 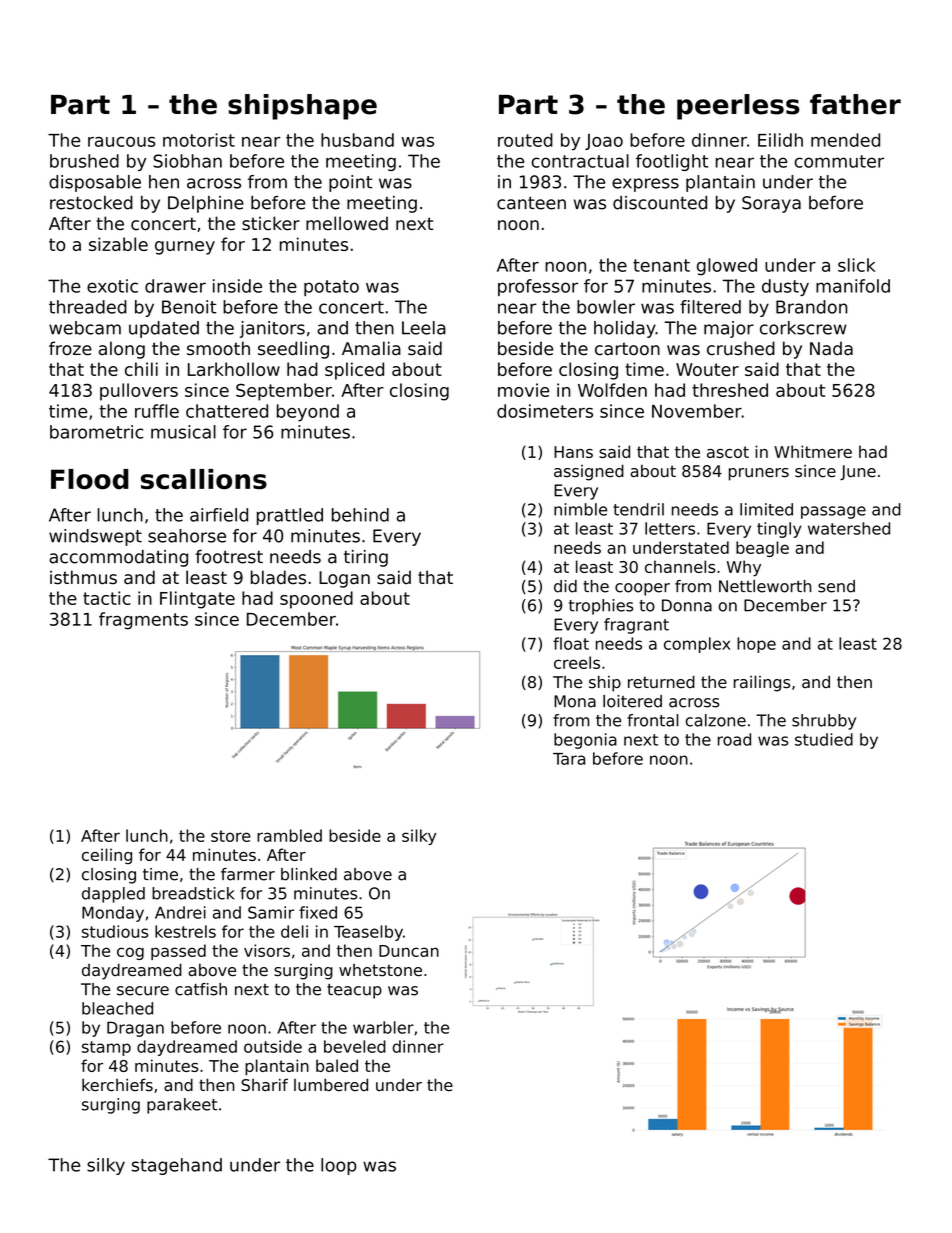 I want to click on Tara, so click(x=569, y=759).
